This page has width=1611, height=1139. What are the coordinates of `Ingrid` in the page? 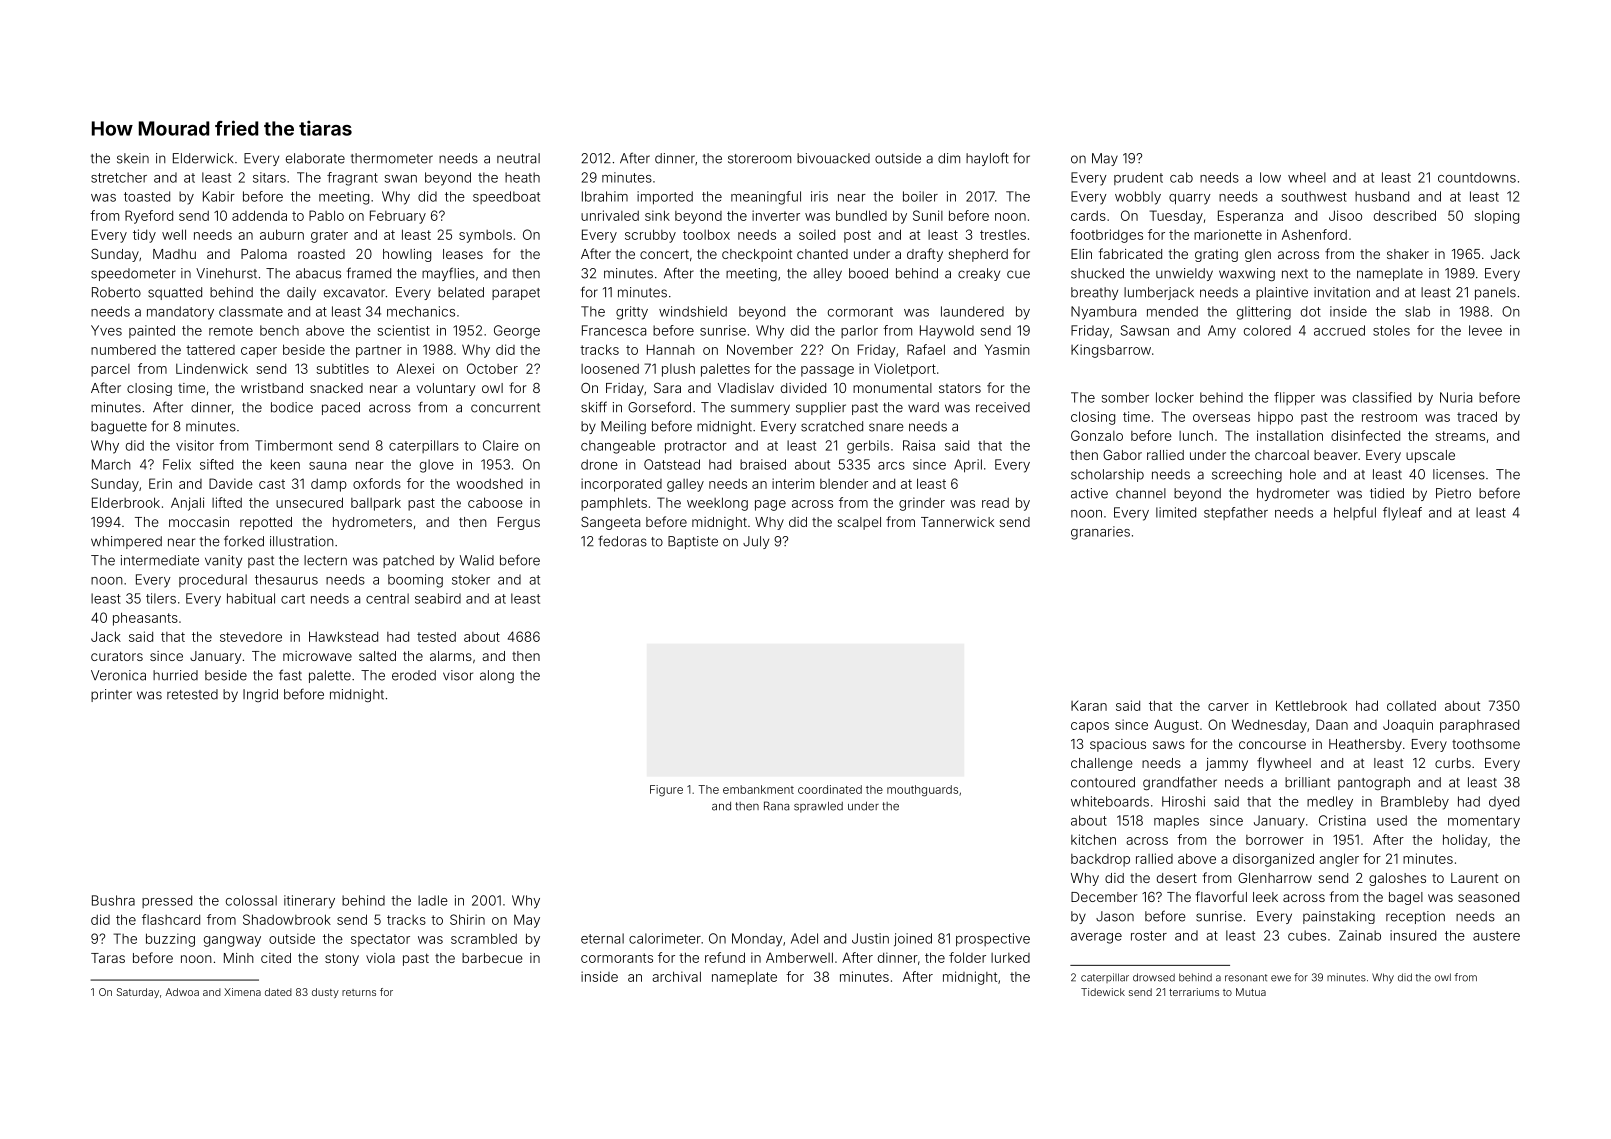 It's located at (260, 695).
